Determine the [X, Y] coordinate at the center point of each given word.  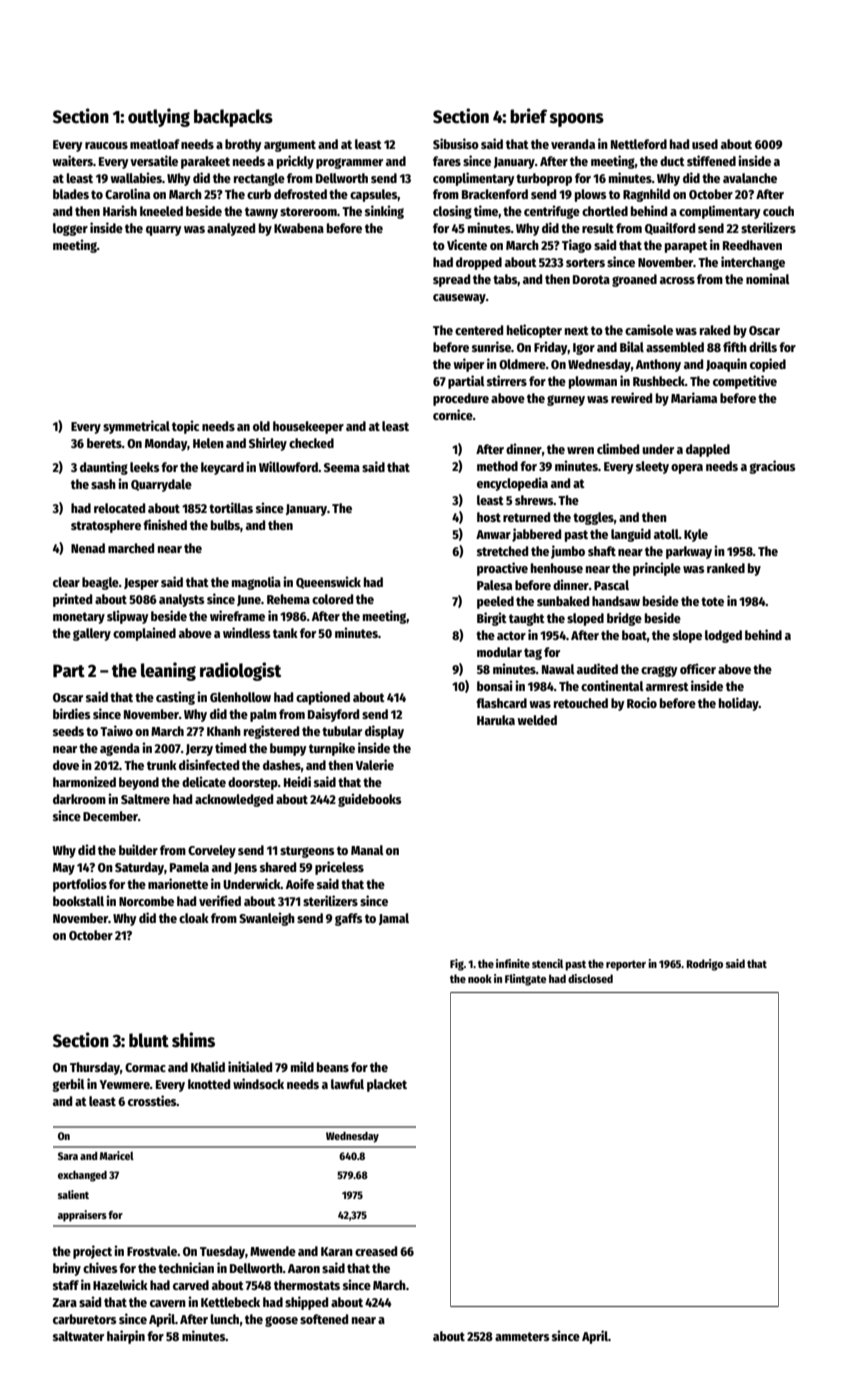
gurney [566, 400]
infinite [513, 963]
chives [100, 1267]
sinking [384, 212]
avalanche [750, 178]
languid [631, 535]
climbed [618, 448]
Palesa [494, 585]
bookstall [78, 901]
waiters [72, 160]
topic [185, 427]
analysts [181, 600]
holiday [739, 704]
